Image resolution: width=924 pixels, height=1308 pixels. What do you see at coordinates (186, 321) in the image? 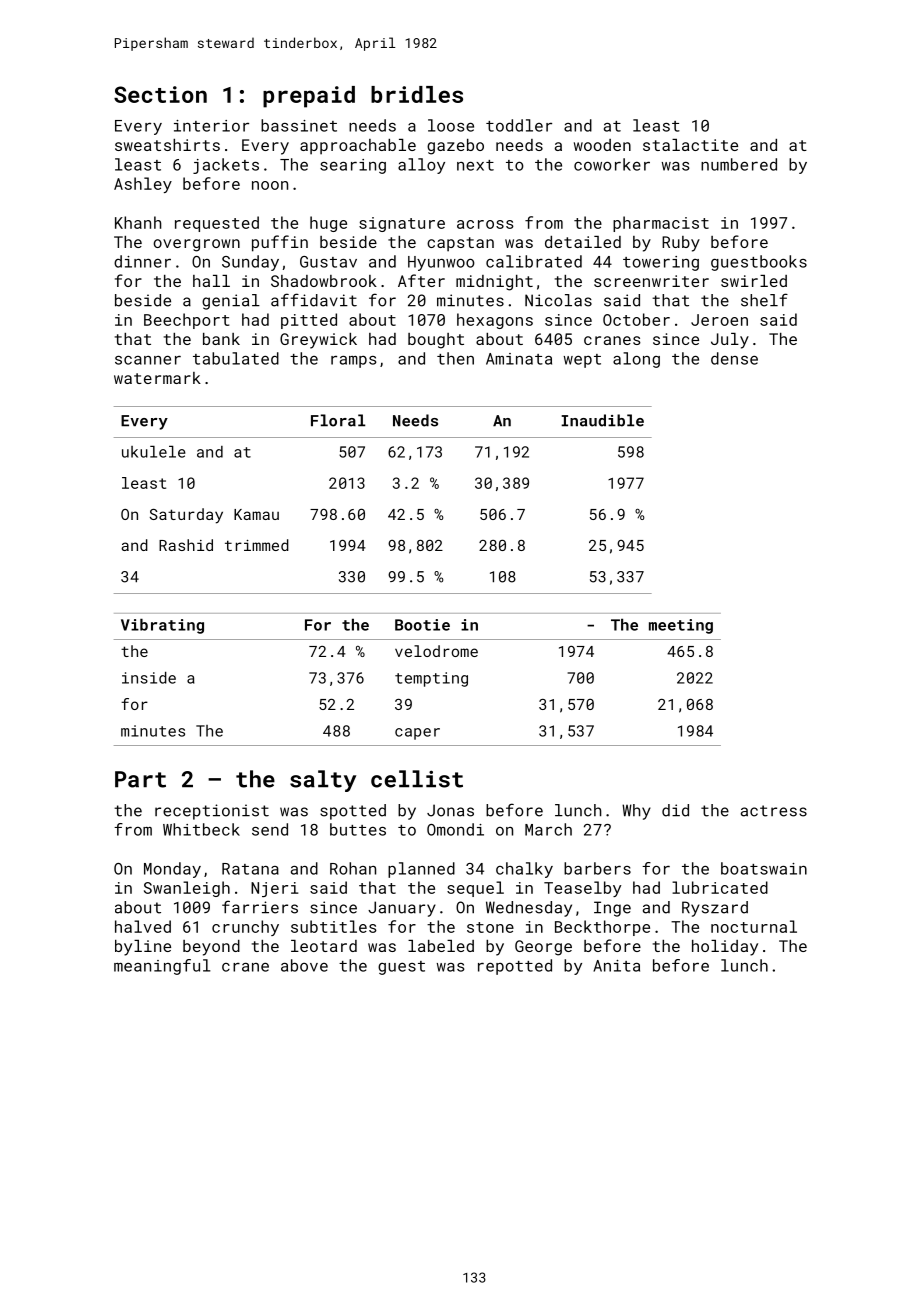
I see `Beechport` at bounding box center [186, 321].
